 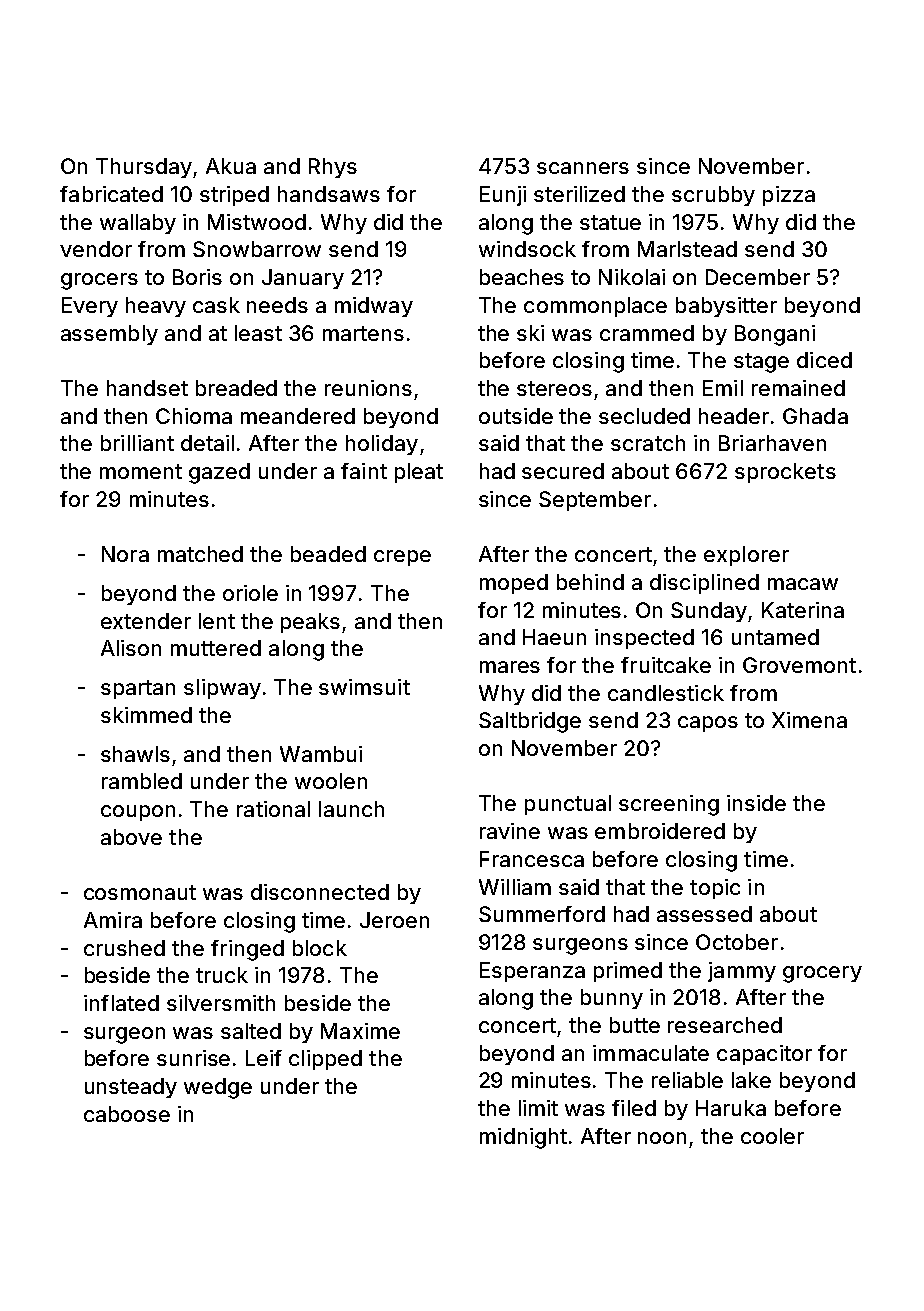 I want to click on detail, so click(x=207, y=443).
